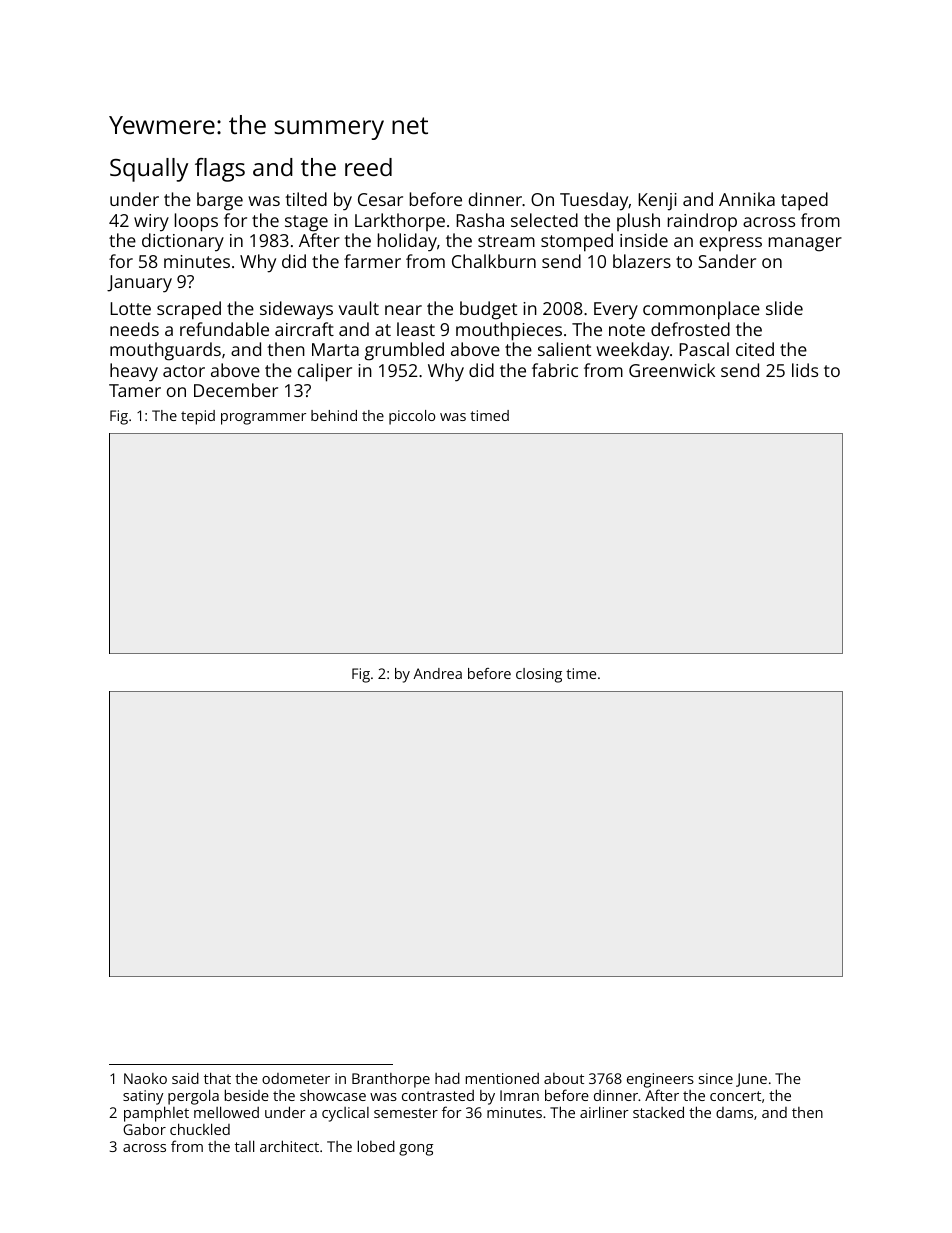  I want to click on cited, so click(755, 349).
